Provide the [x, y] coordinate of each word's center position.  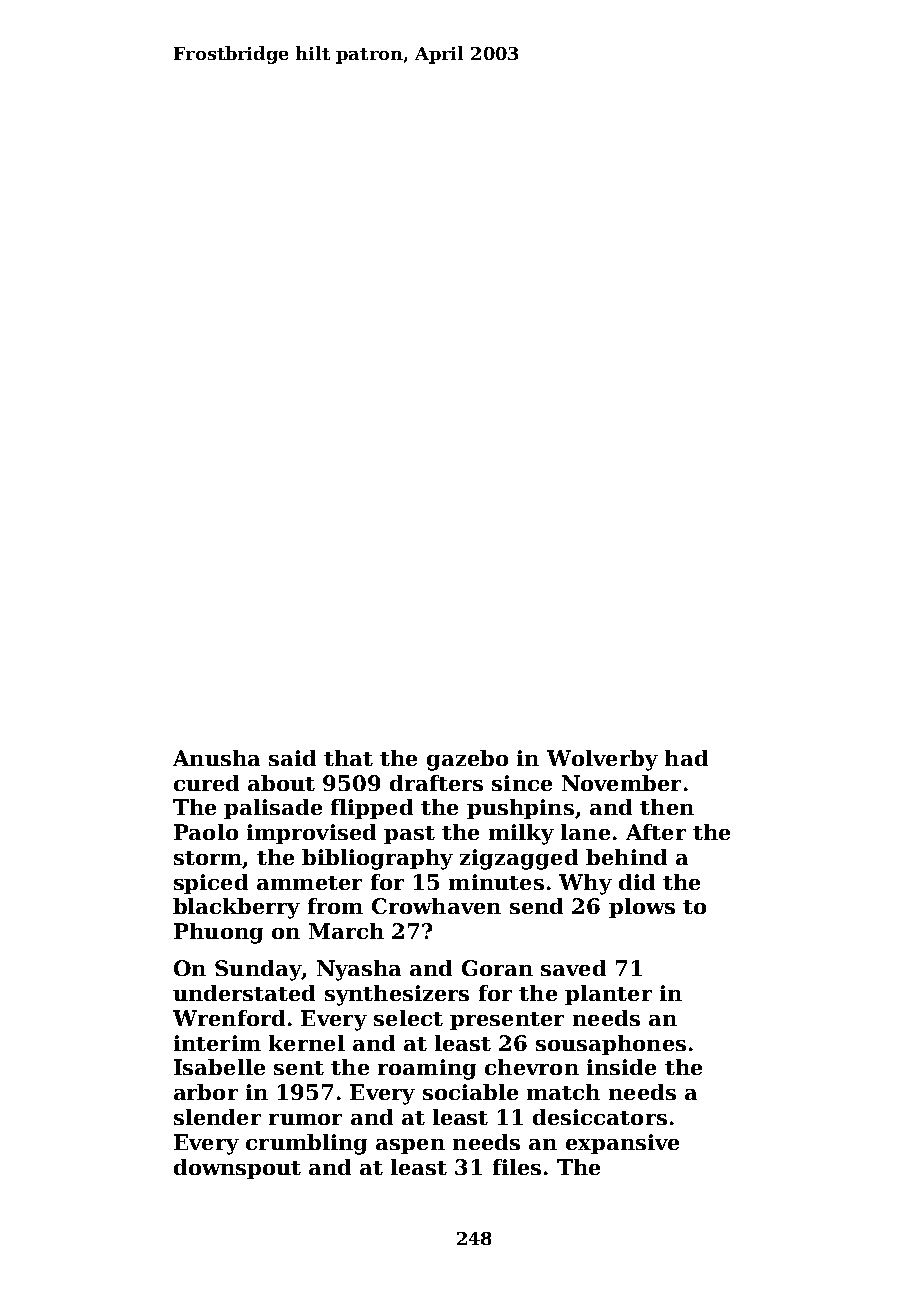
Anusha [216, 758]
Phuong [218, 933]
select [408, 1018]
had [686, 758]
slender [217, 1117]
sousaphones [611, 1045]
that [348, 758]
